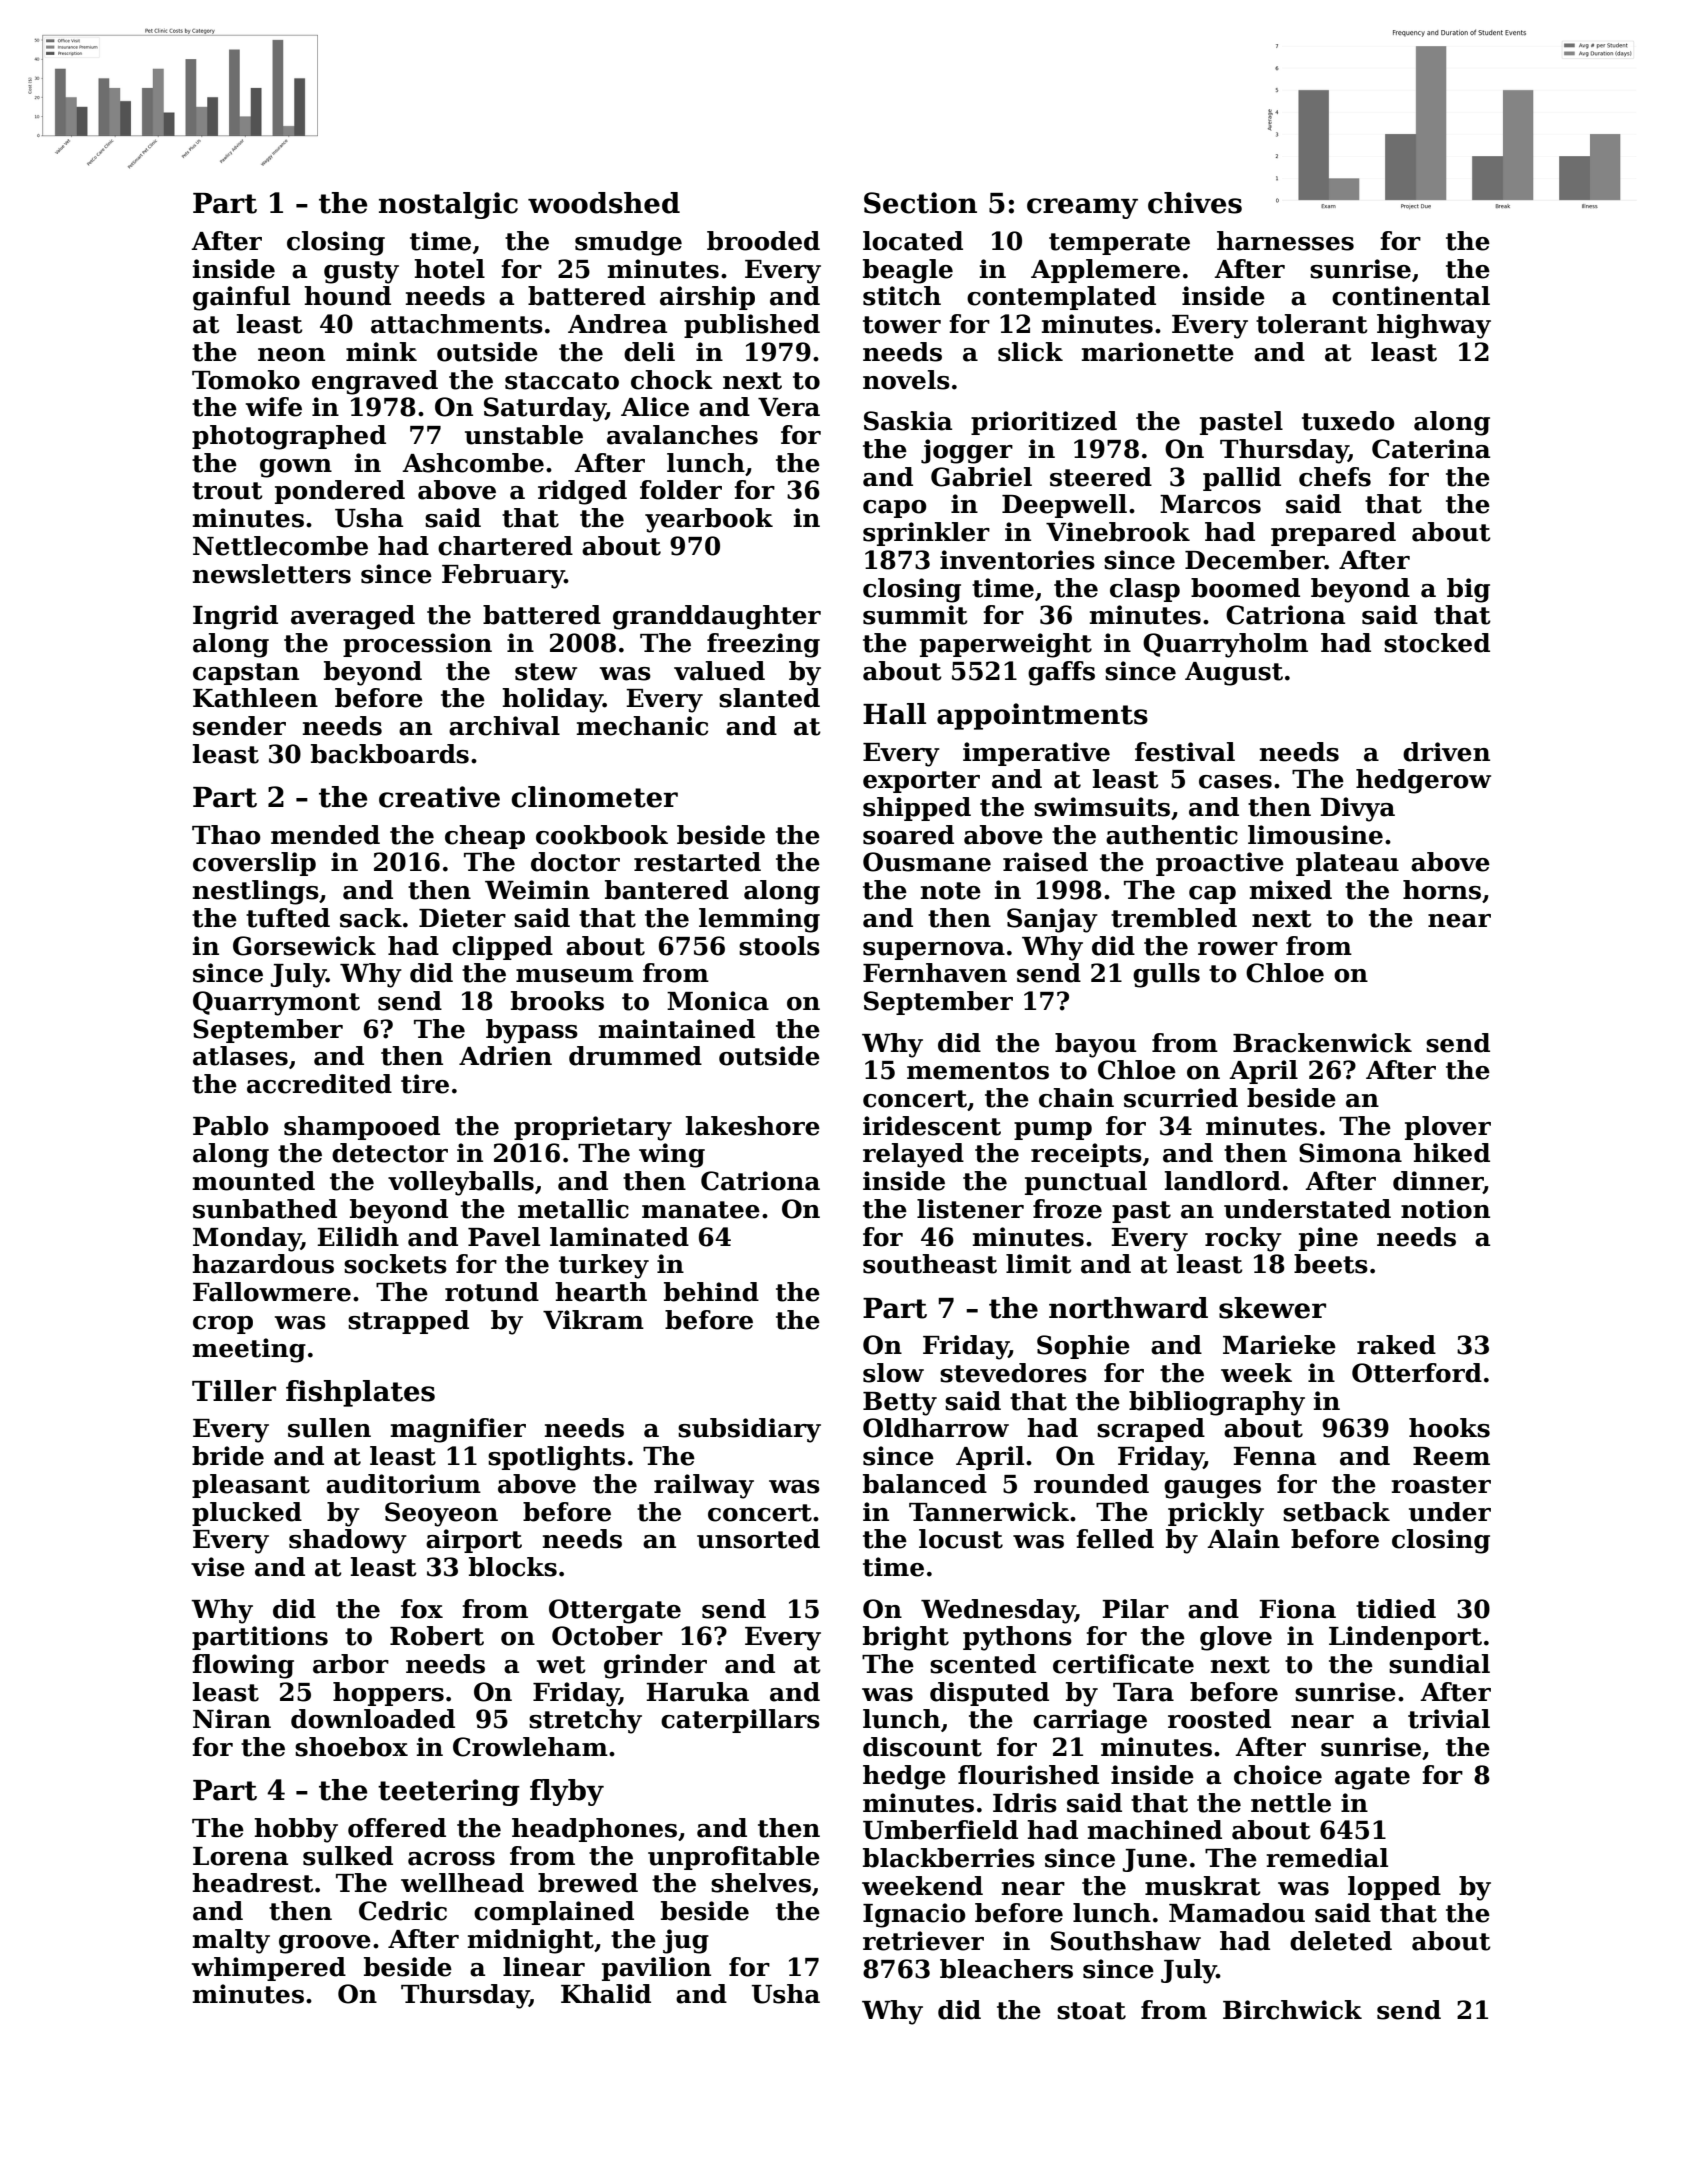  I want to click on gusty, so click(361, 272).
